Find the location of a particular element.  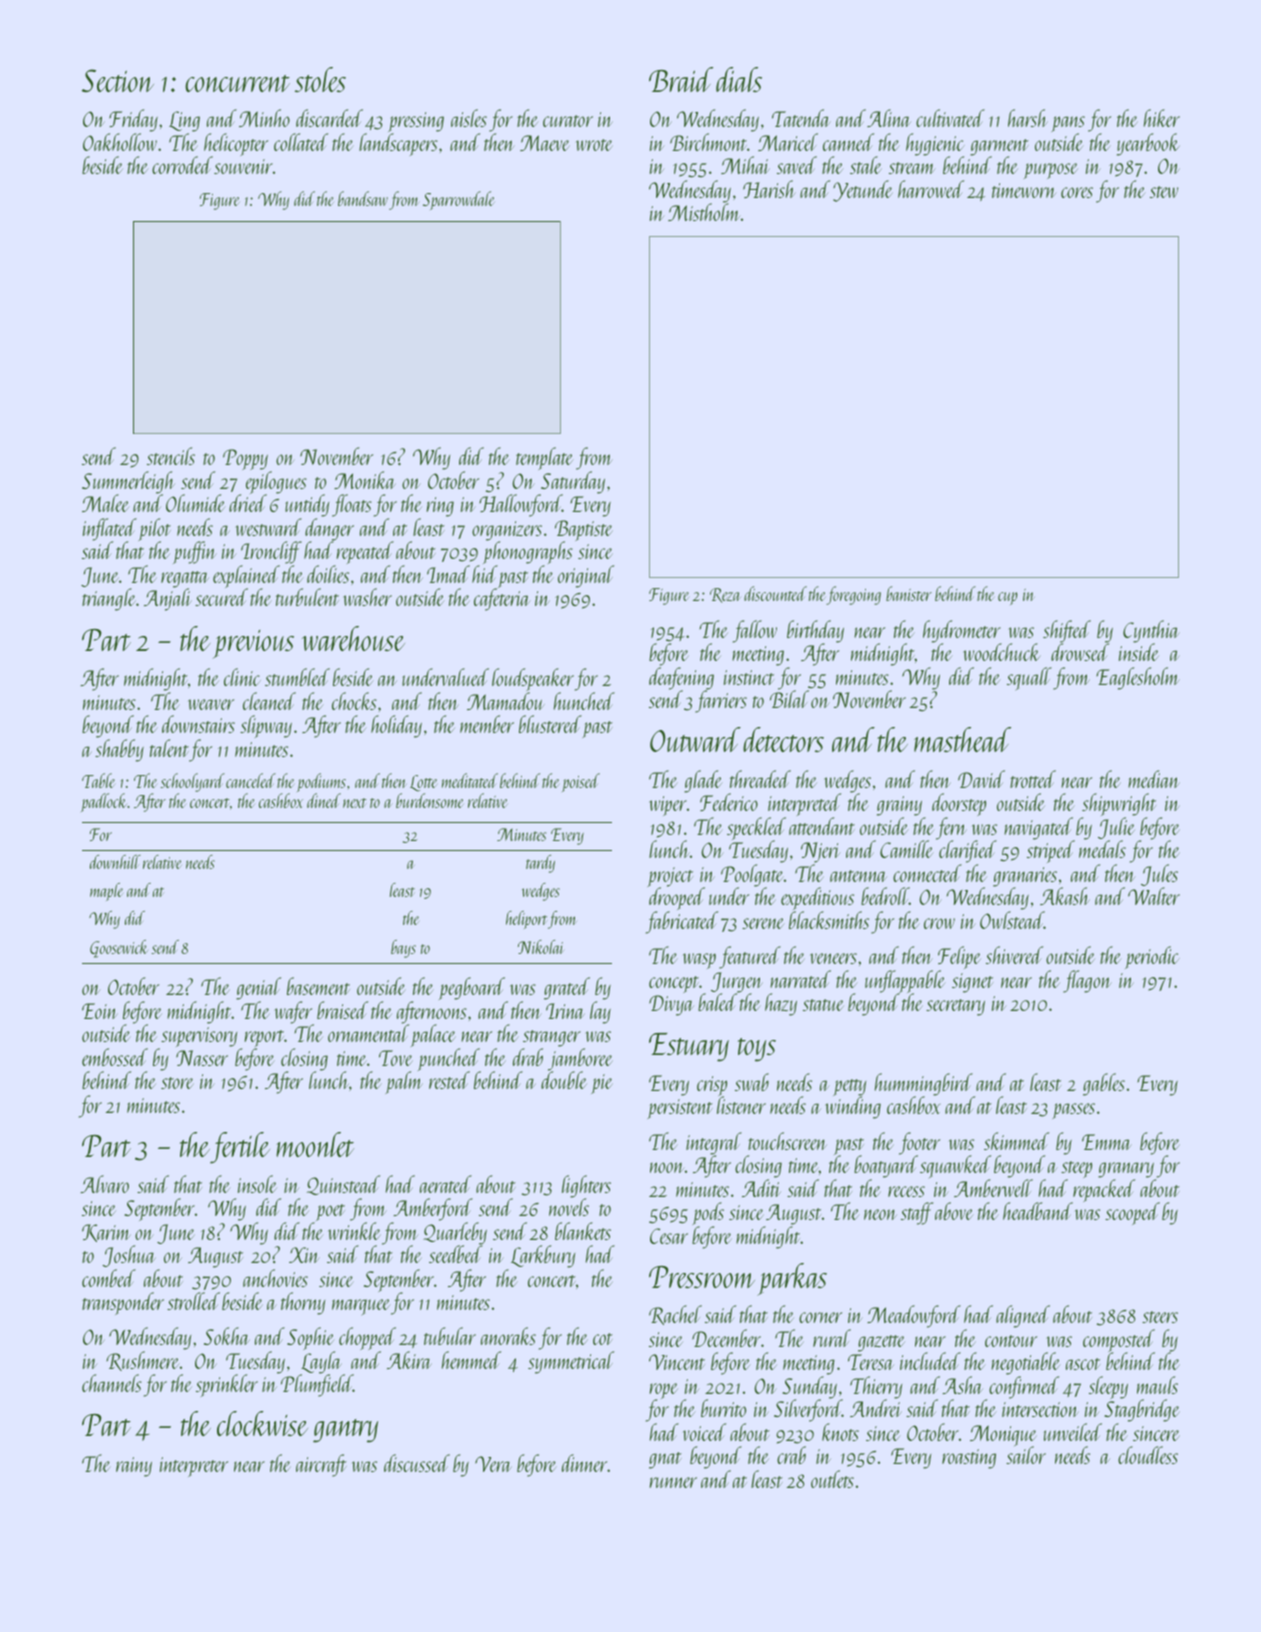

embossed is located at coordinates (115, 1057).
